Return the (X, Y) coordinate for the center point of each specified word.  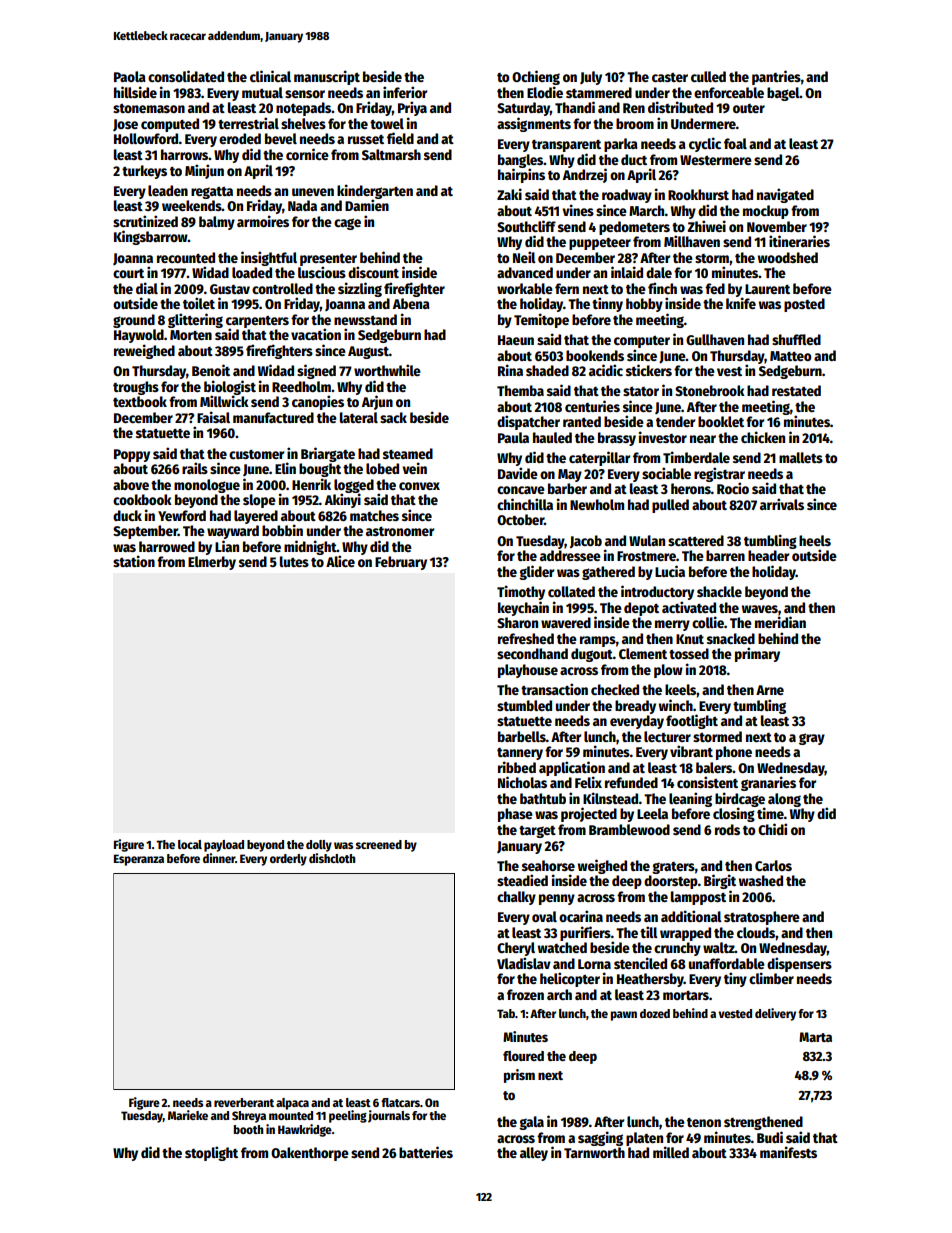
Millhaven (692, 241)
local (190, 844)
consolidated (186, 76)
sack (393, 417)
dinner (219, 858)
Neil (524, 257)
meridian (780, 622)
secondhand (532, 653)
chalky (516, 898)
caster (670, 77)
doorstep (671, 882)
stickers (649, 370)
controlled (282, 288)
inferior (405, 92)
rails (195, 468)
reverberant (244, 1102)
